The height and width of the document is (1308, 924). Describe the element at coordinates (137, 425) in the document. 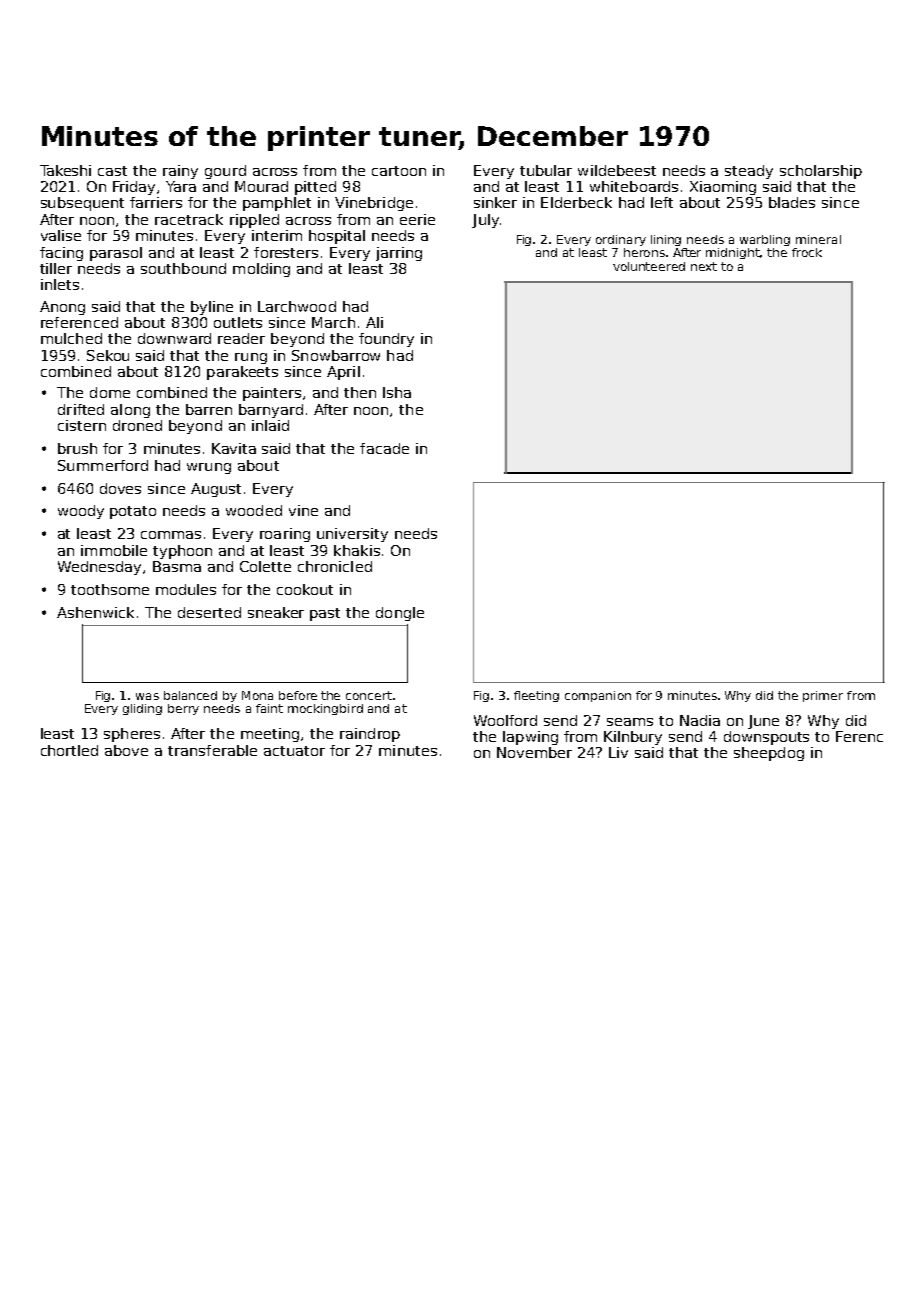

I see `droned` at that location.
